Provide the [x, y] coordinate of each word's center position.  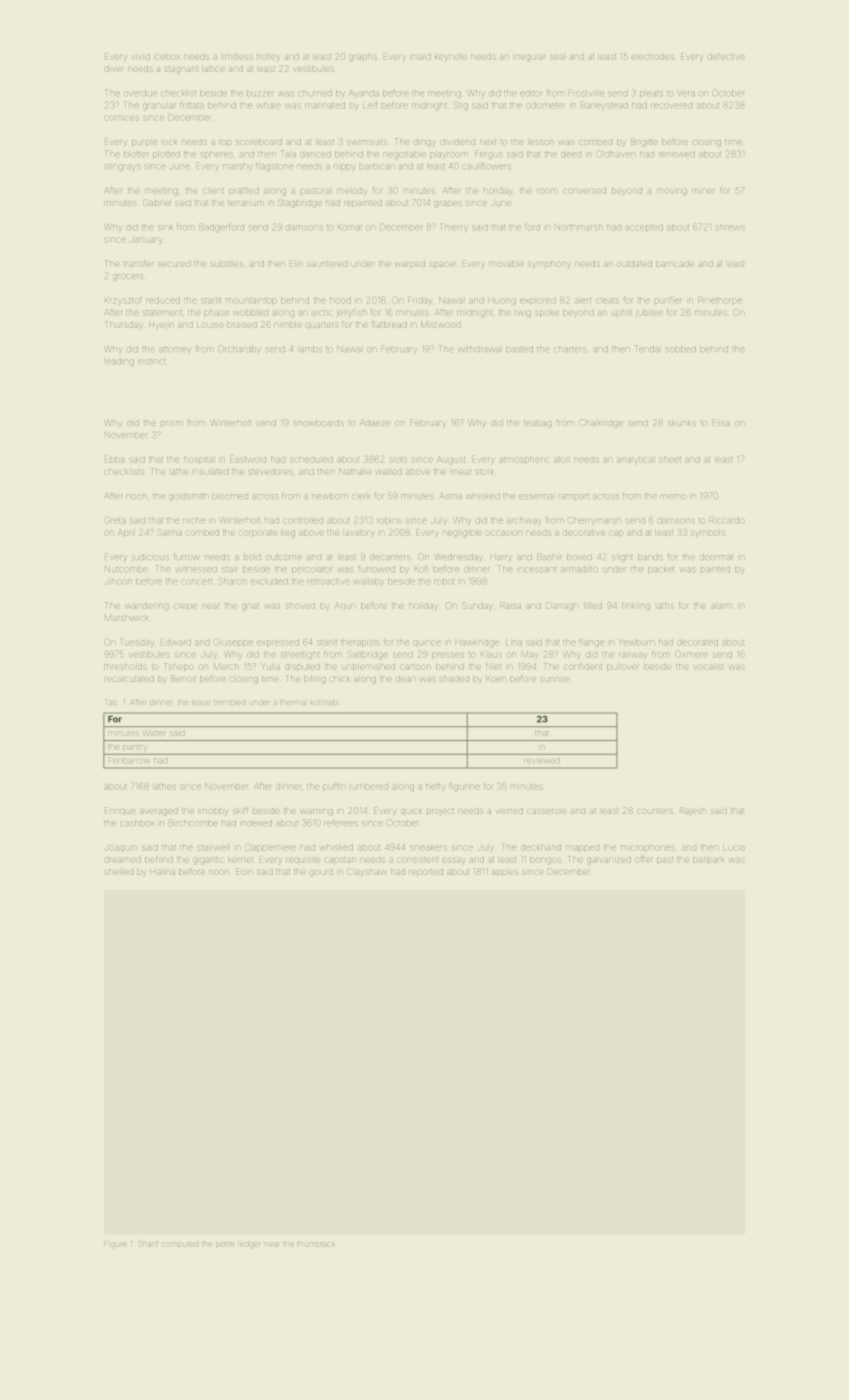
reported [426, 872]
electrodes [653, 57]
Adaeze [375, 422]
